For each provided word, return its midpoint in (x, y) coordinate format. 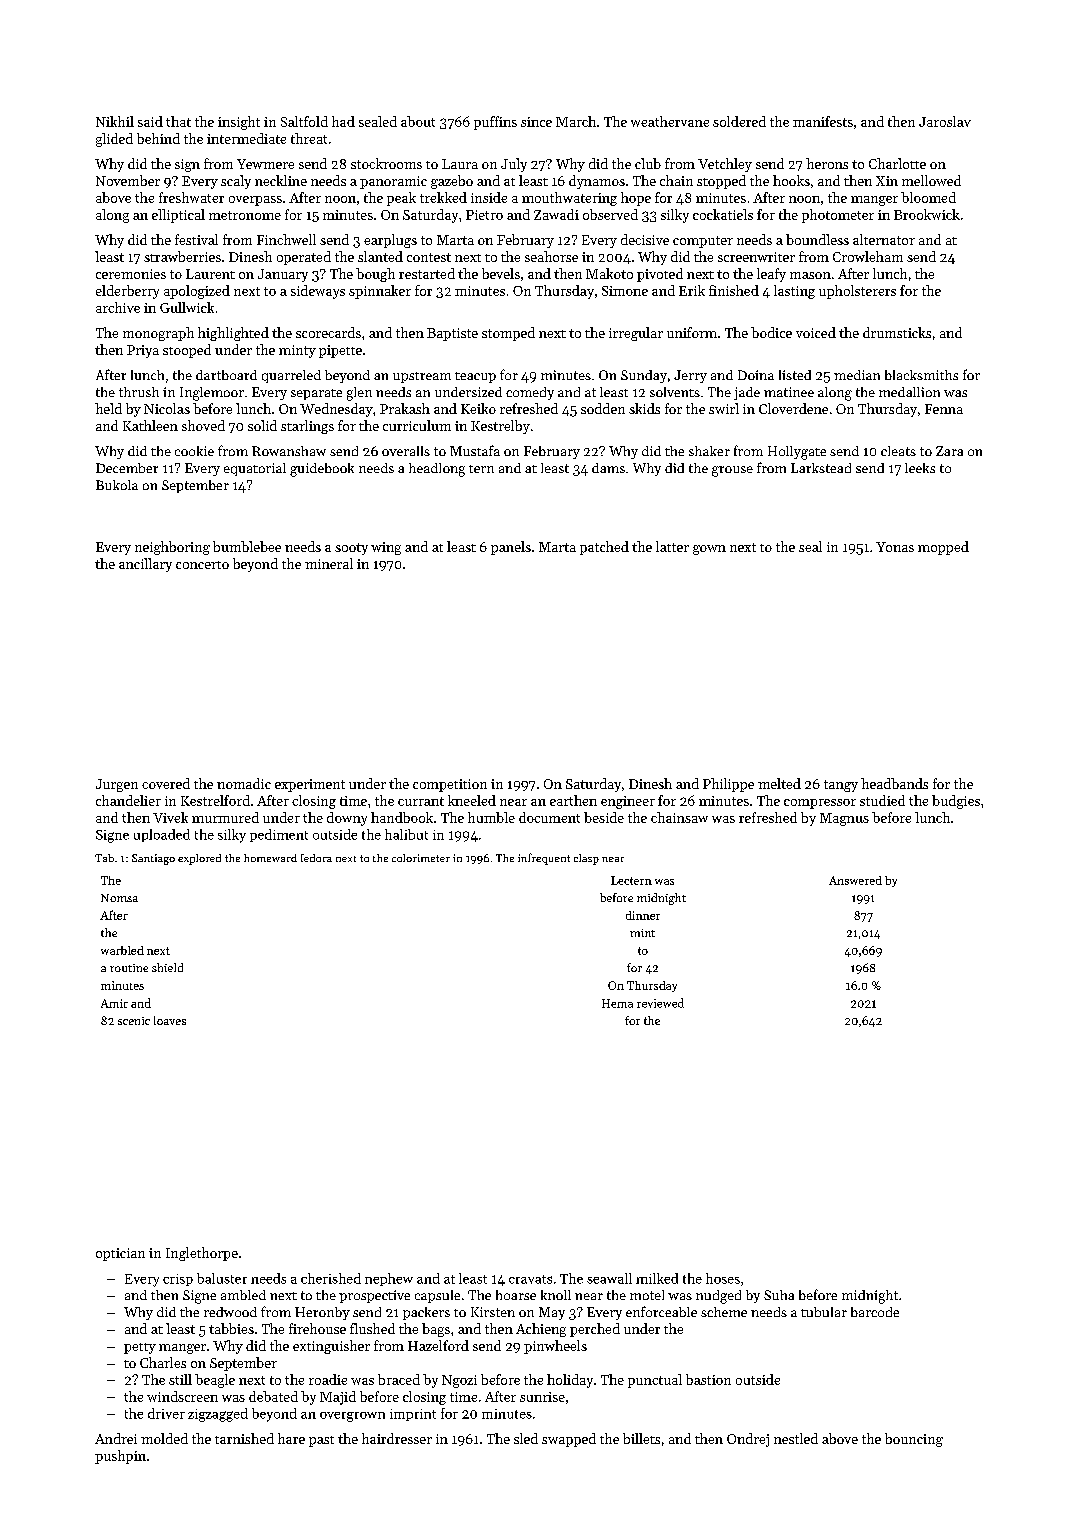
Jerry (690, 376)
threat (309, 138)
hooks (791, 180)
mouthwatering (569, 199)
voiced (816, 332)
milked (657, 1278)
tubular (824, 1312)
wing (386, 548)
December (127, 468)
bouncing (914, 1440)
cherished (331, 1278)
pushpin (120, 1457)
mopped (943, 548)
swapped (569, 1440)
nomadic (244, 783)
